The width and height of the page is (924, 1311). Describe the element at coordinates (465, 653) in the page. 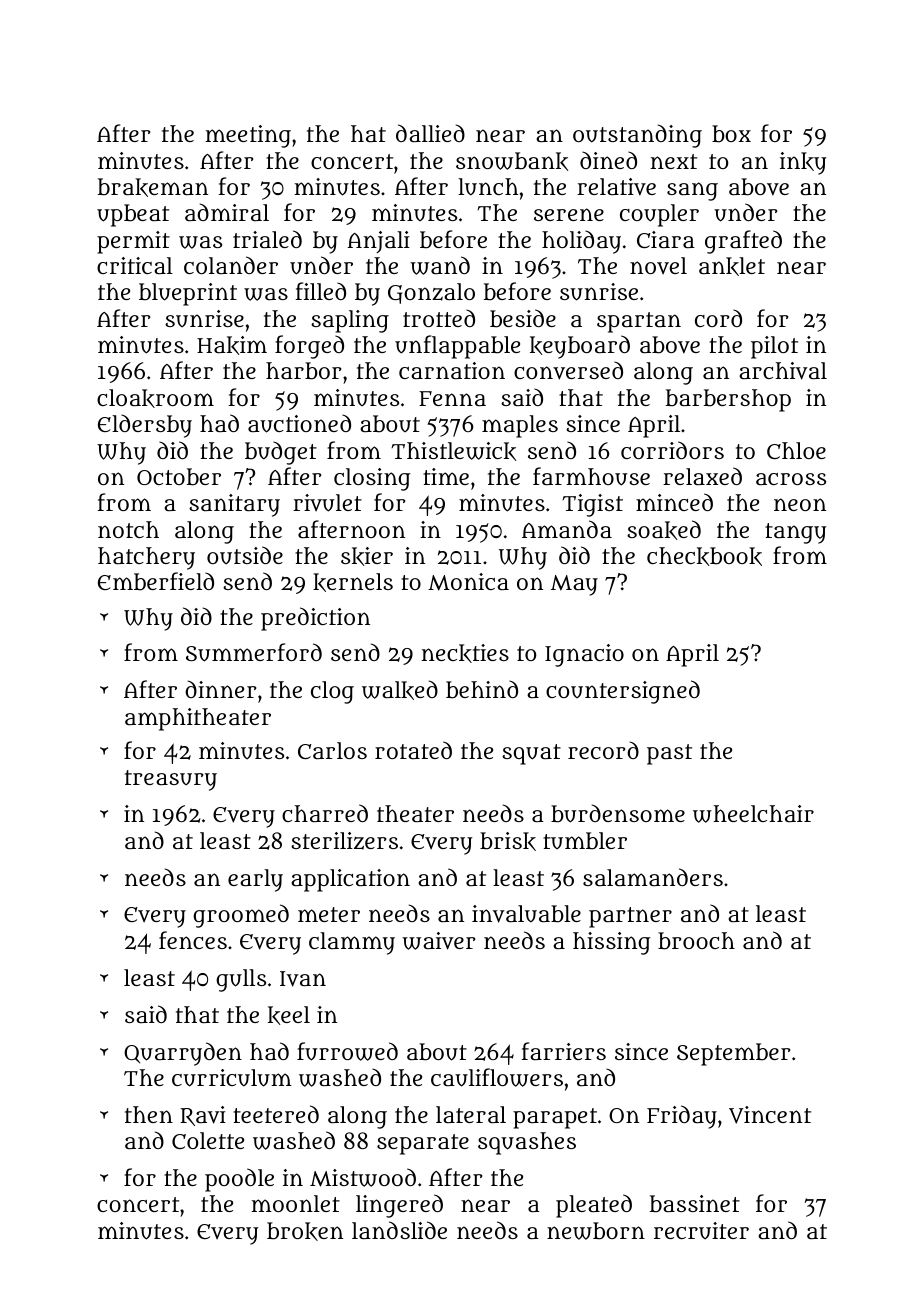

I see `neckties` at that location.
